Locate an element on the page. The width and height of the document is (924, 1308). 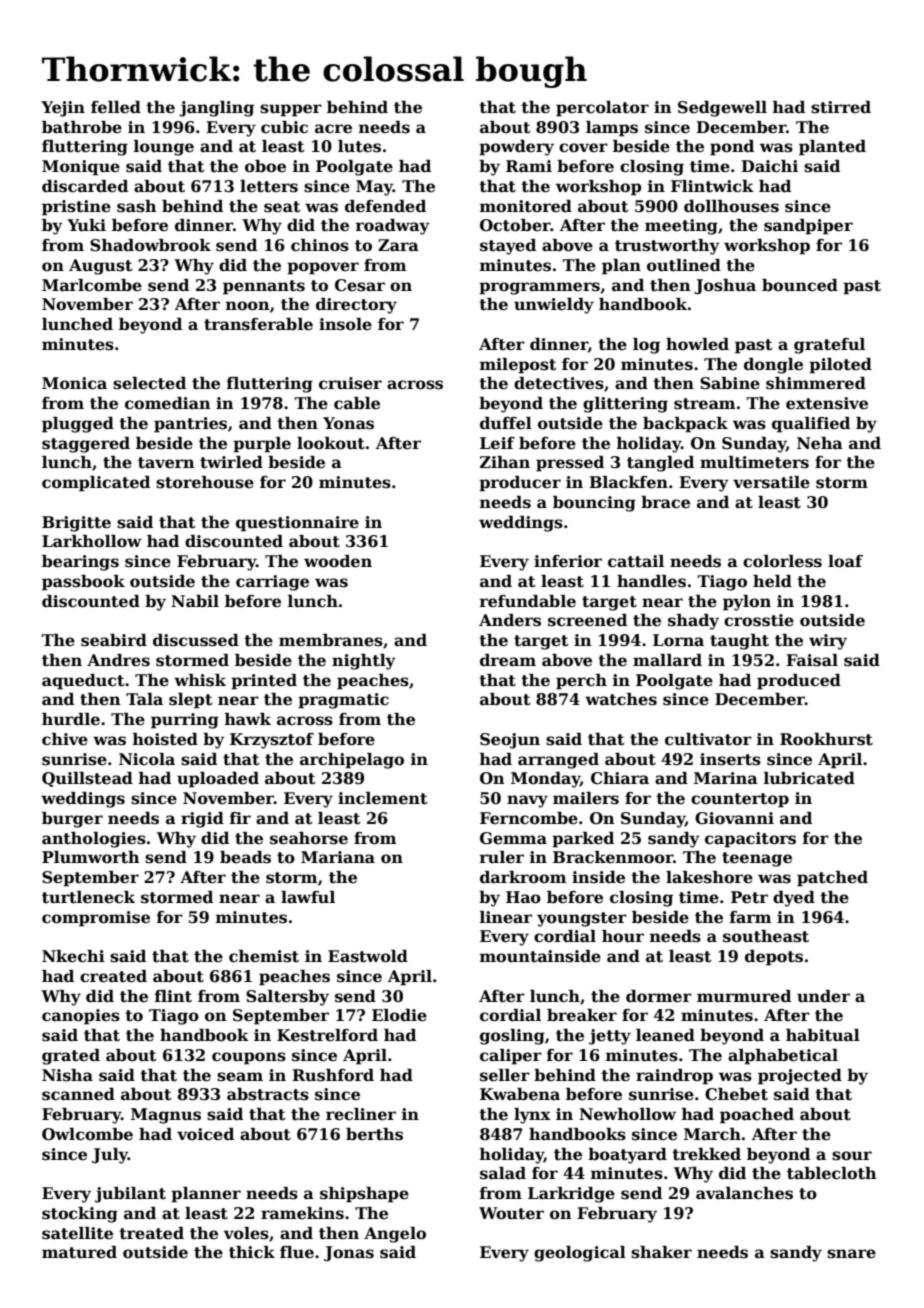
Angelo is located at coordinates (395, 1235).
